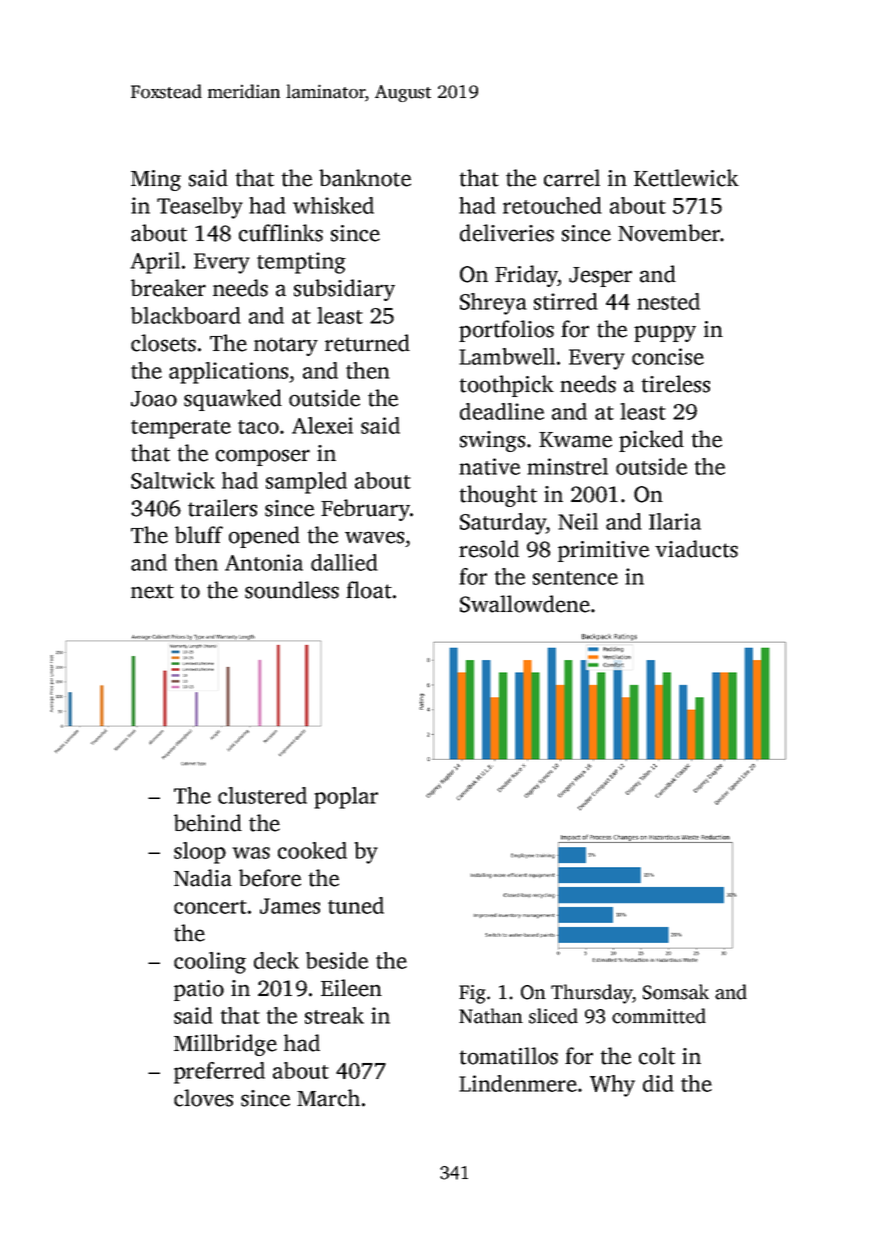 This page has width=879, height=1247. What do you see at coordinates (686, 178) in the page?
I see `Kettlewick` at bounding box center [686, 178].
